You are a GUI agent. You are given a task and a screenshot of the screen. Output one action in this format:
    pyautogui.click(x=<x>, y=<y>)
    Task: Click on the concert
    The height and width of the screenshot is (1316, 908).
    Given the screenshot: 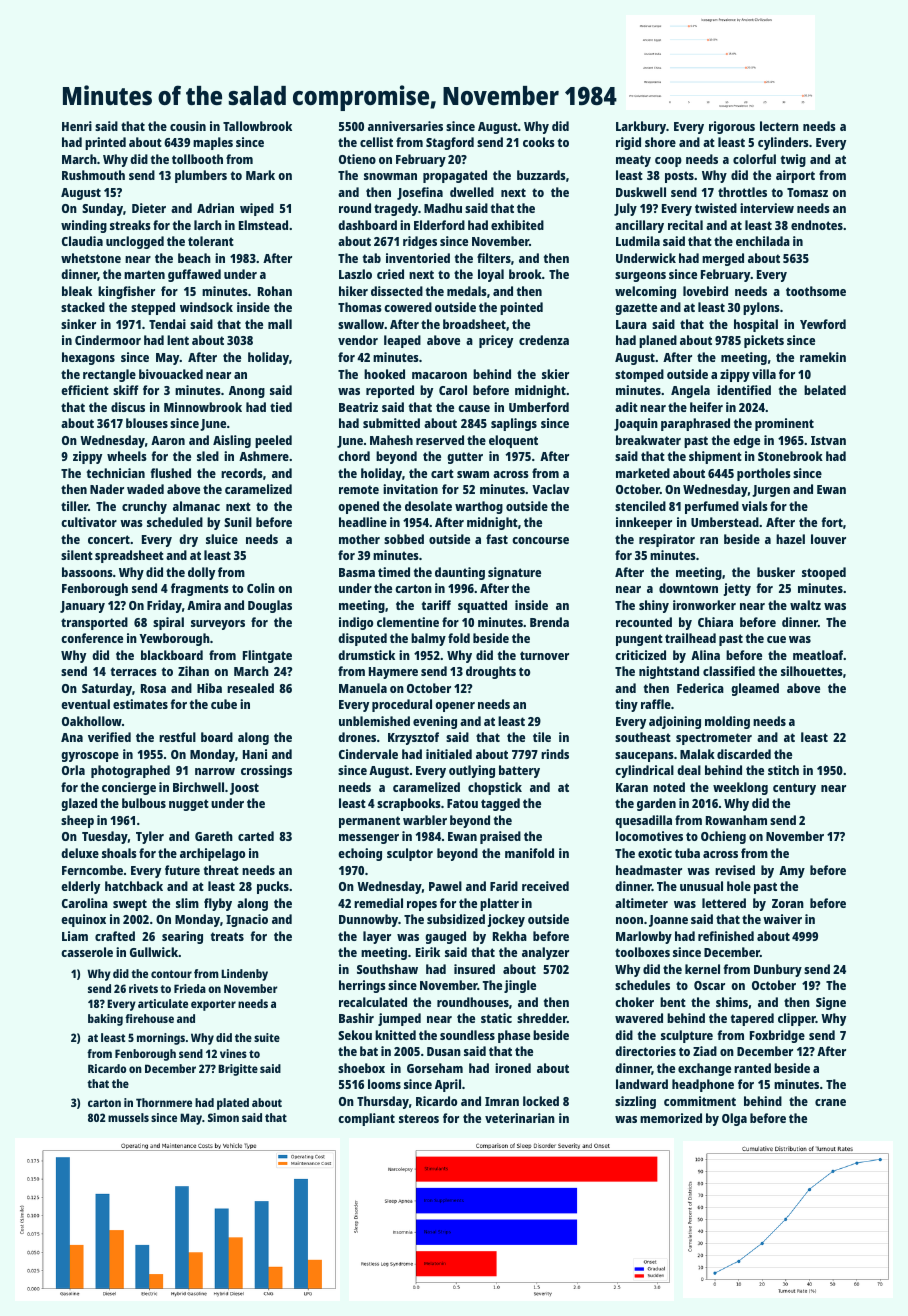 What is the action you would take?
    pyautogui.click(x=109, y=539)
